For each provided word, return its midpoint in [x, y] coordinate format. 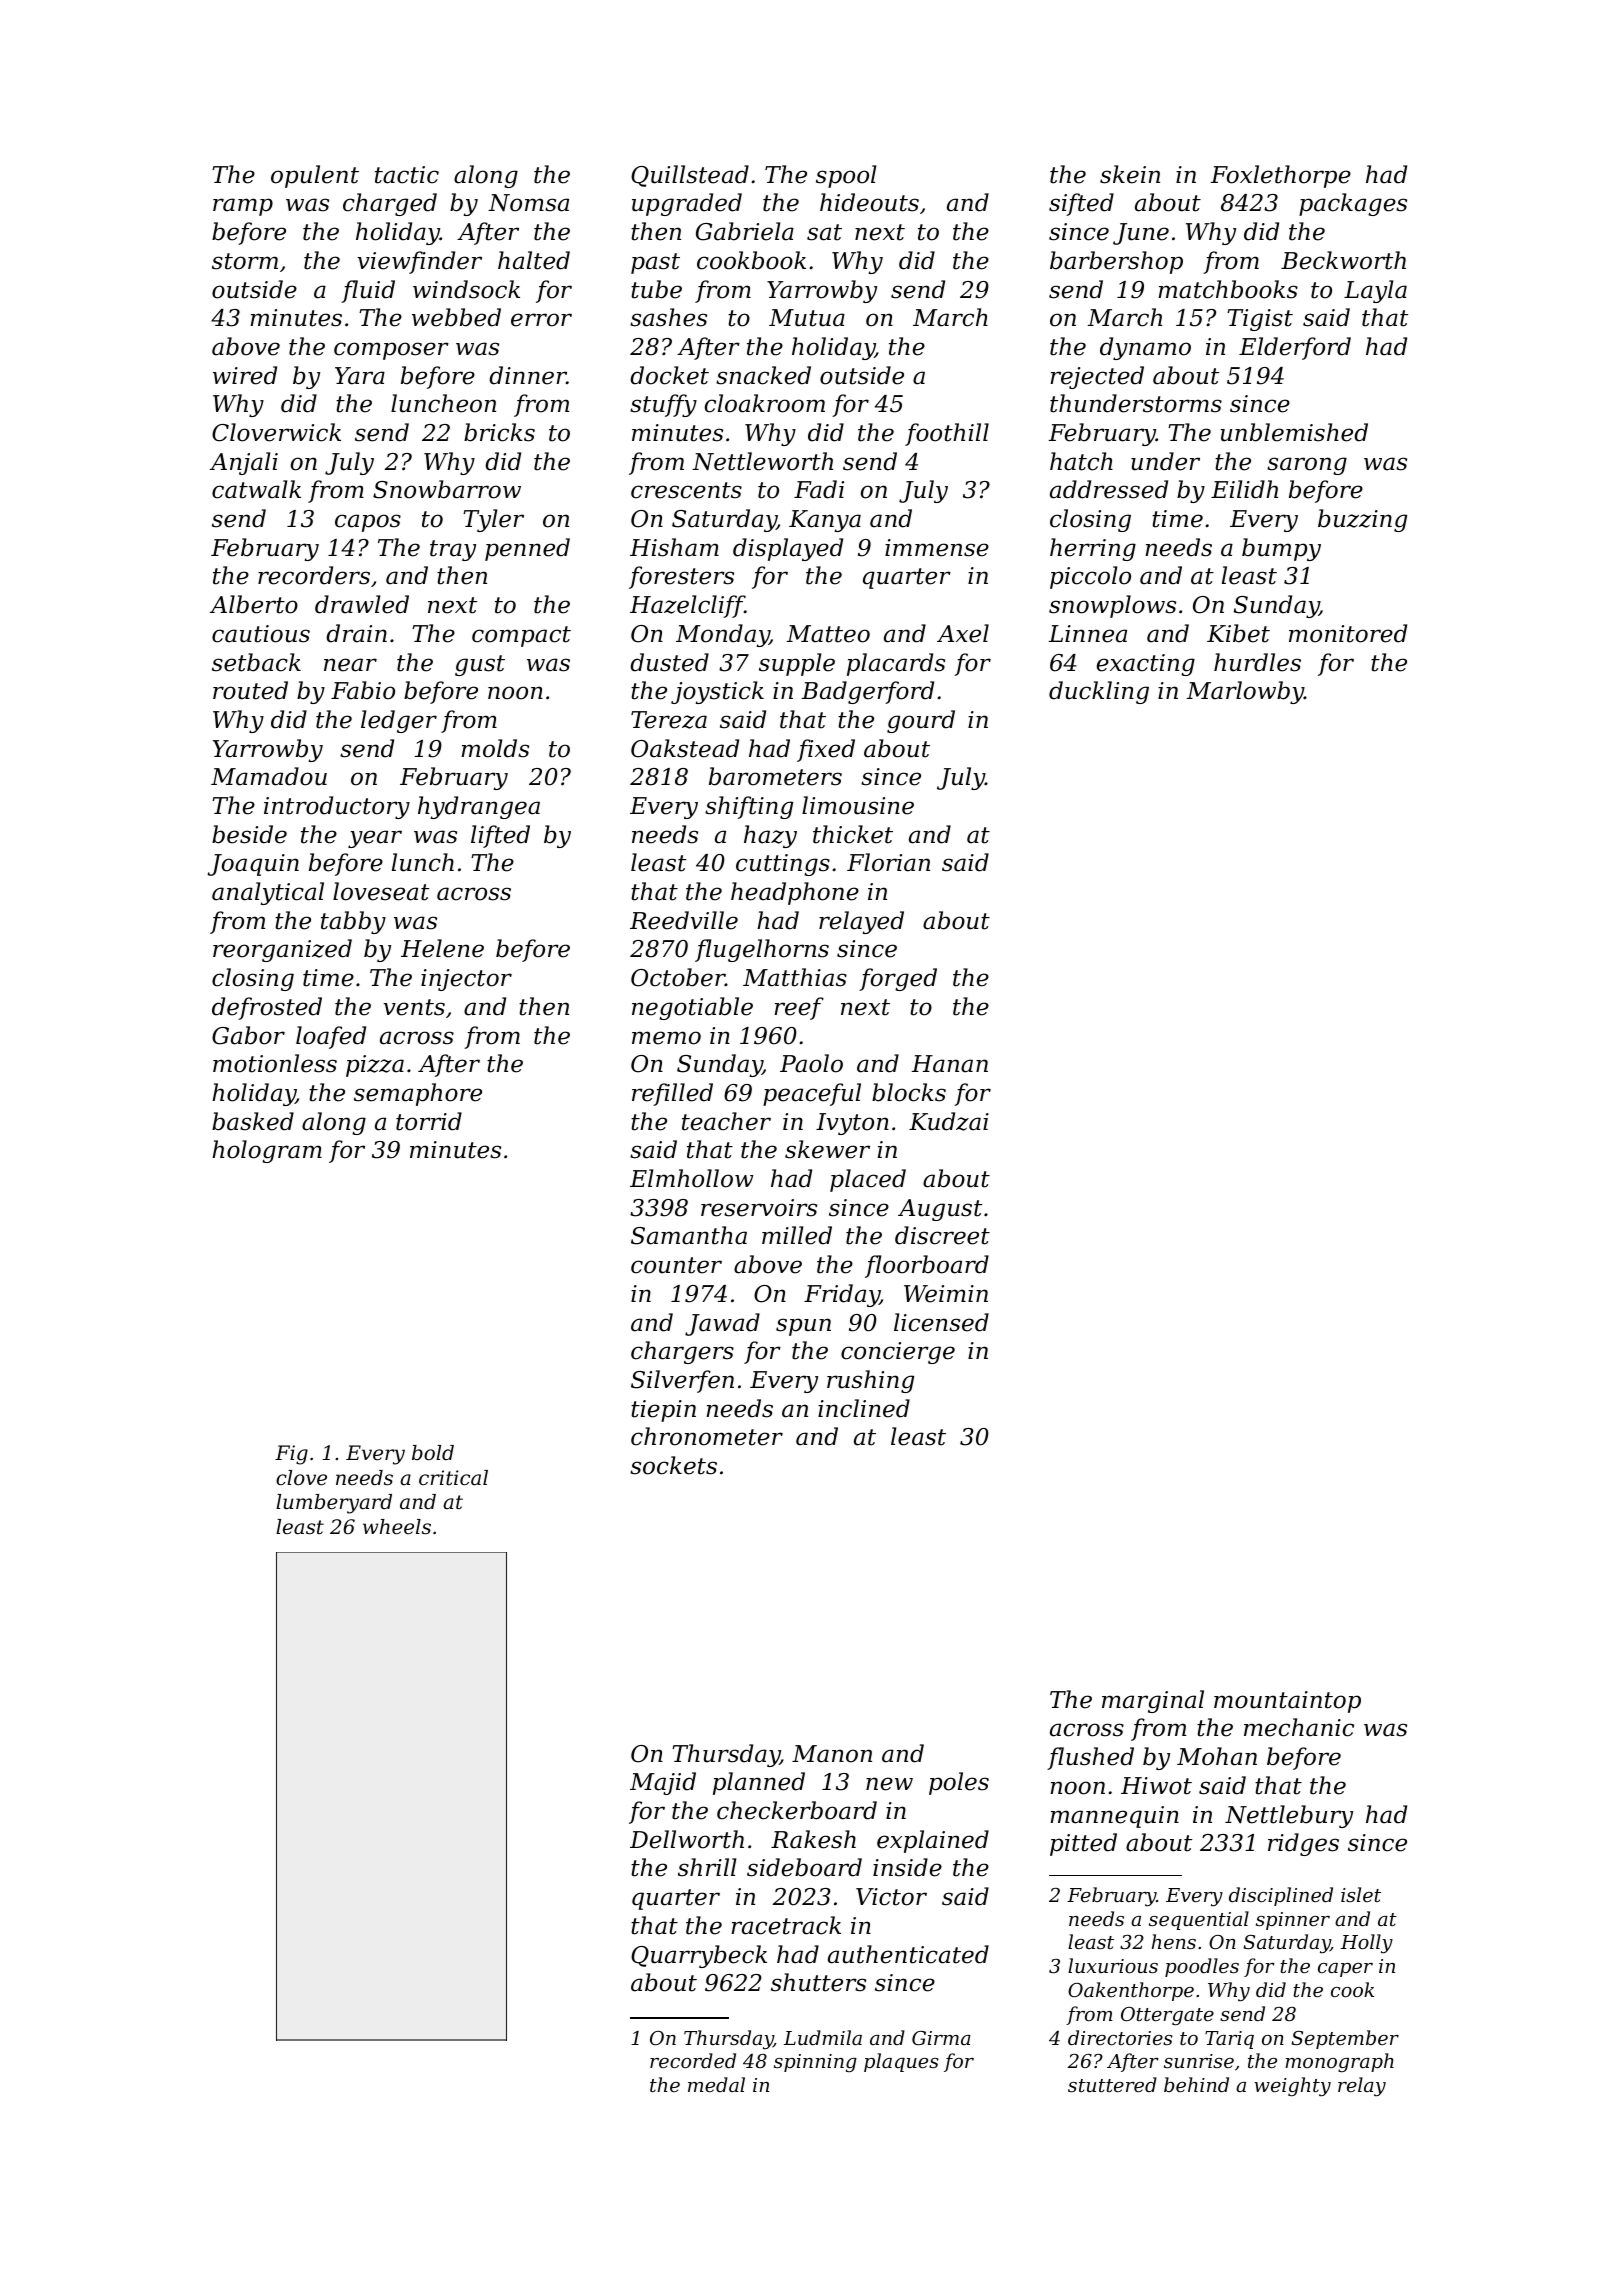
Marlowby [1245, 692]
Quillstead [690, 176]
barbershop [1116, 262]
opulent [315, 176]
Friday [842, 1295]
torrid [429, 1121]
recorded [693, 2060]
